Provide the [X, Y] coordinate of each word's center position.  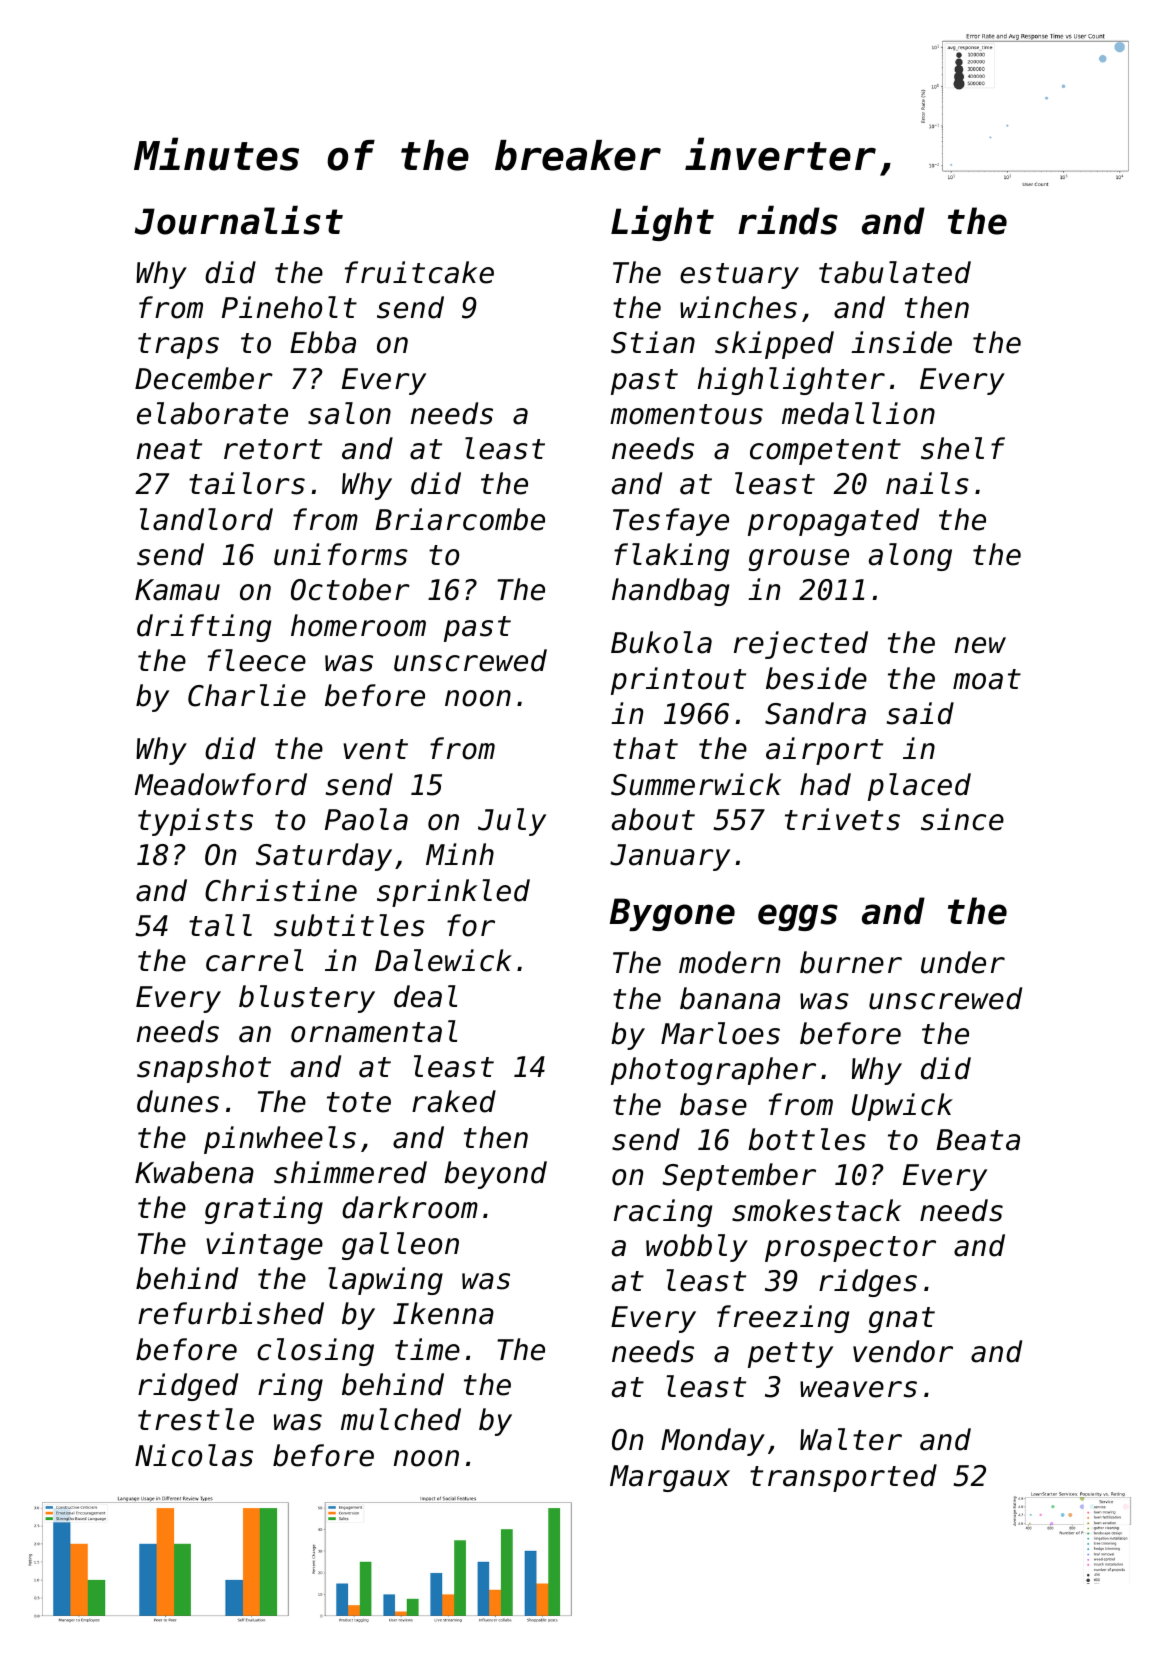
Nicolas [194, 1455]
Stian [653, 342]
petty [790, 1355]
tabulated [895, 272]
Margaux [670, 1478]
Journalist [239, 220]
